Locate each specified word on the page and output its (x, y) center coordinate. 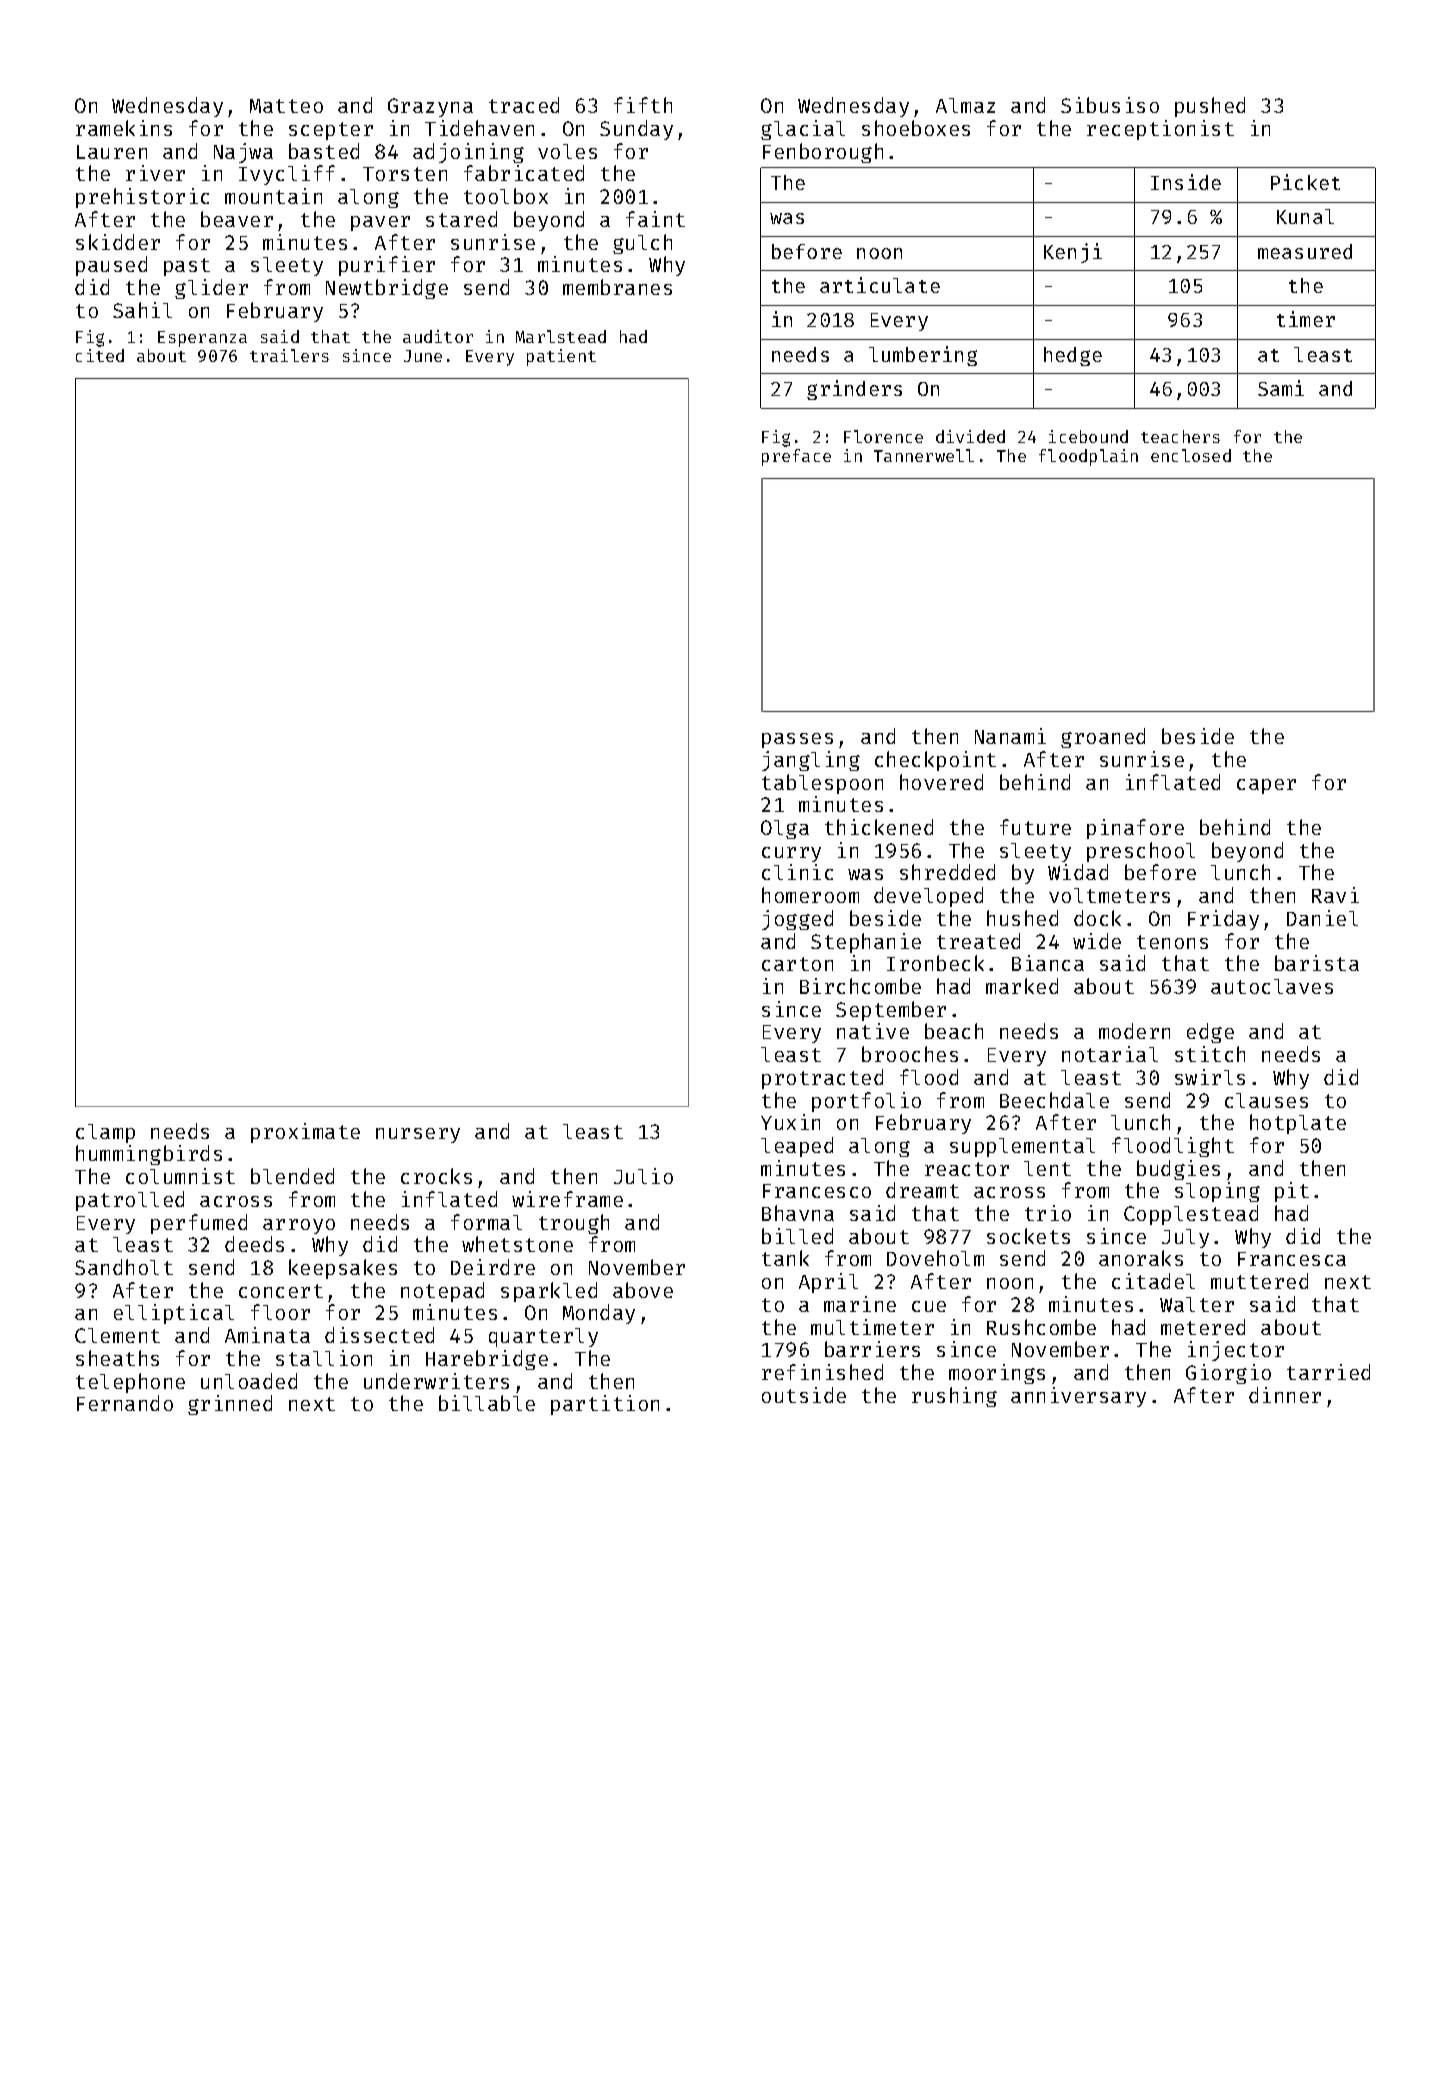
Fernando (125, 1403)
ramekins (124, 128)
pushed (1210, 107)
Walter (1197, 1304)
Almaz (965, 105)
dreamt (922, 1190)
